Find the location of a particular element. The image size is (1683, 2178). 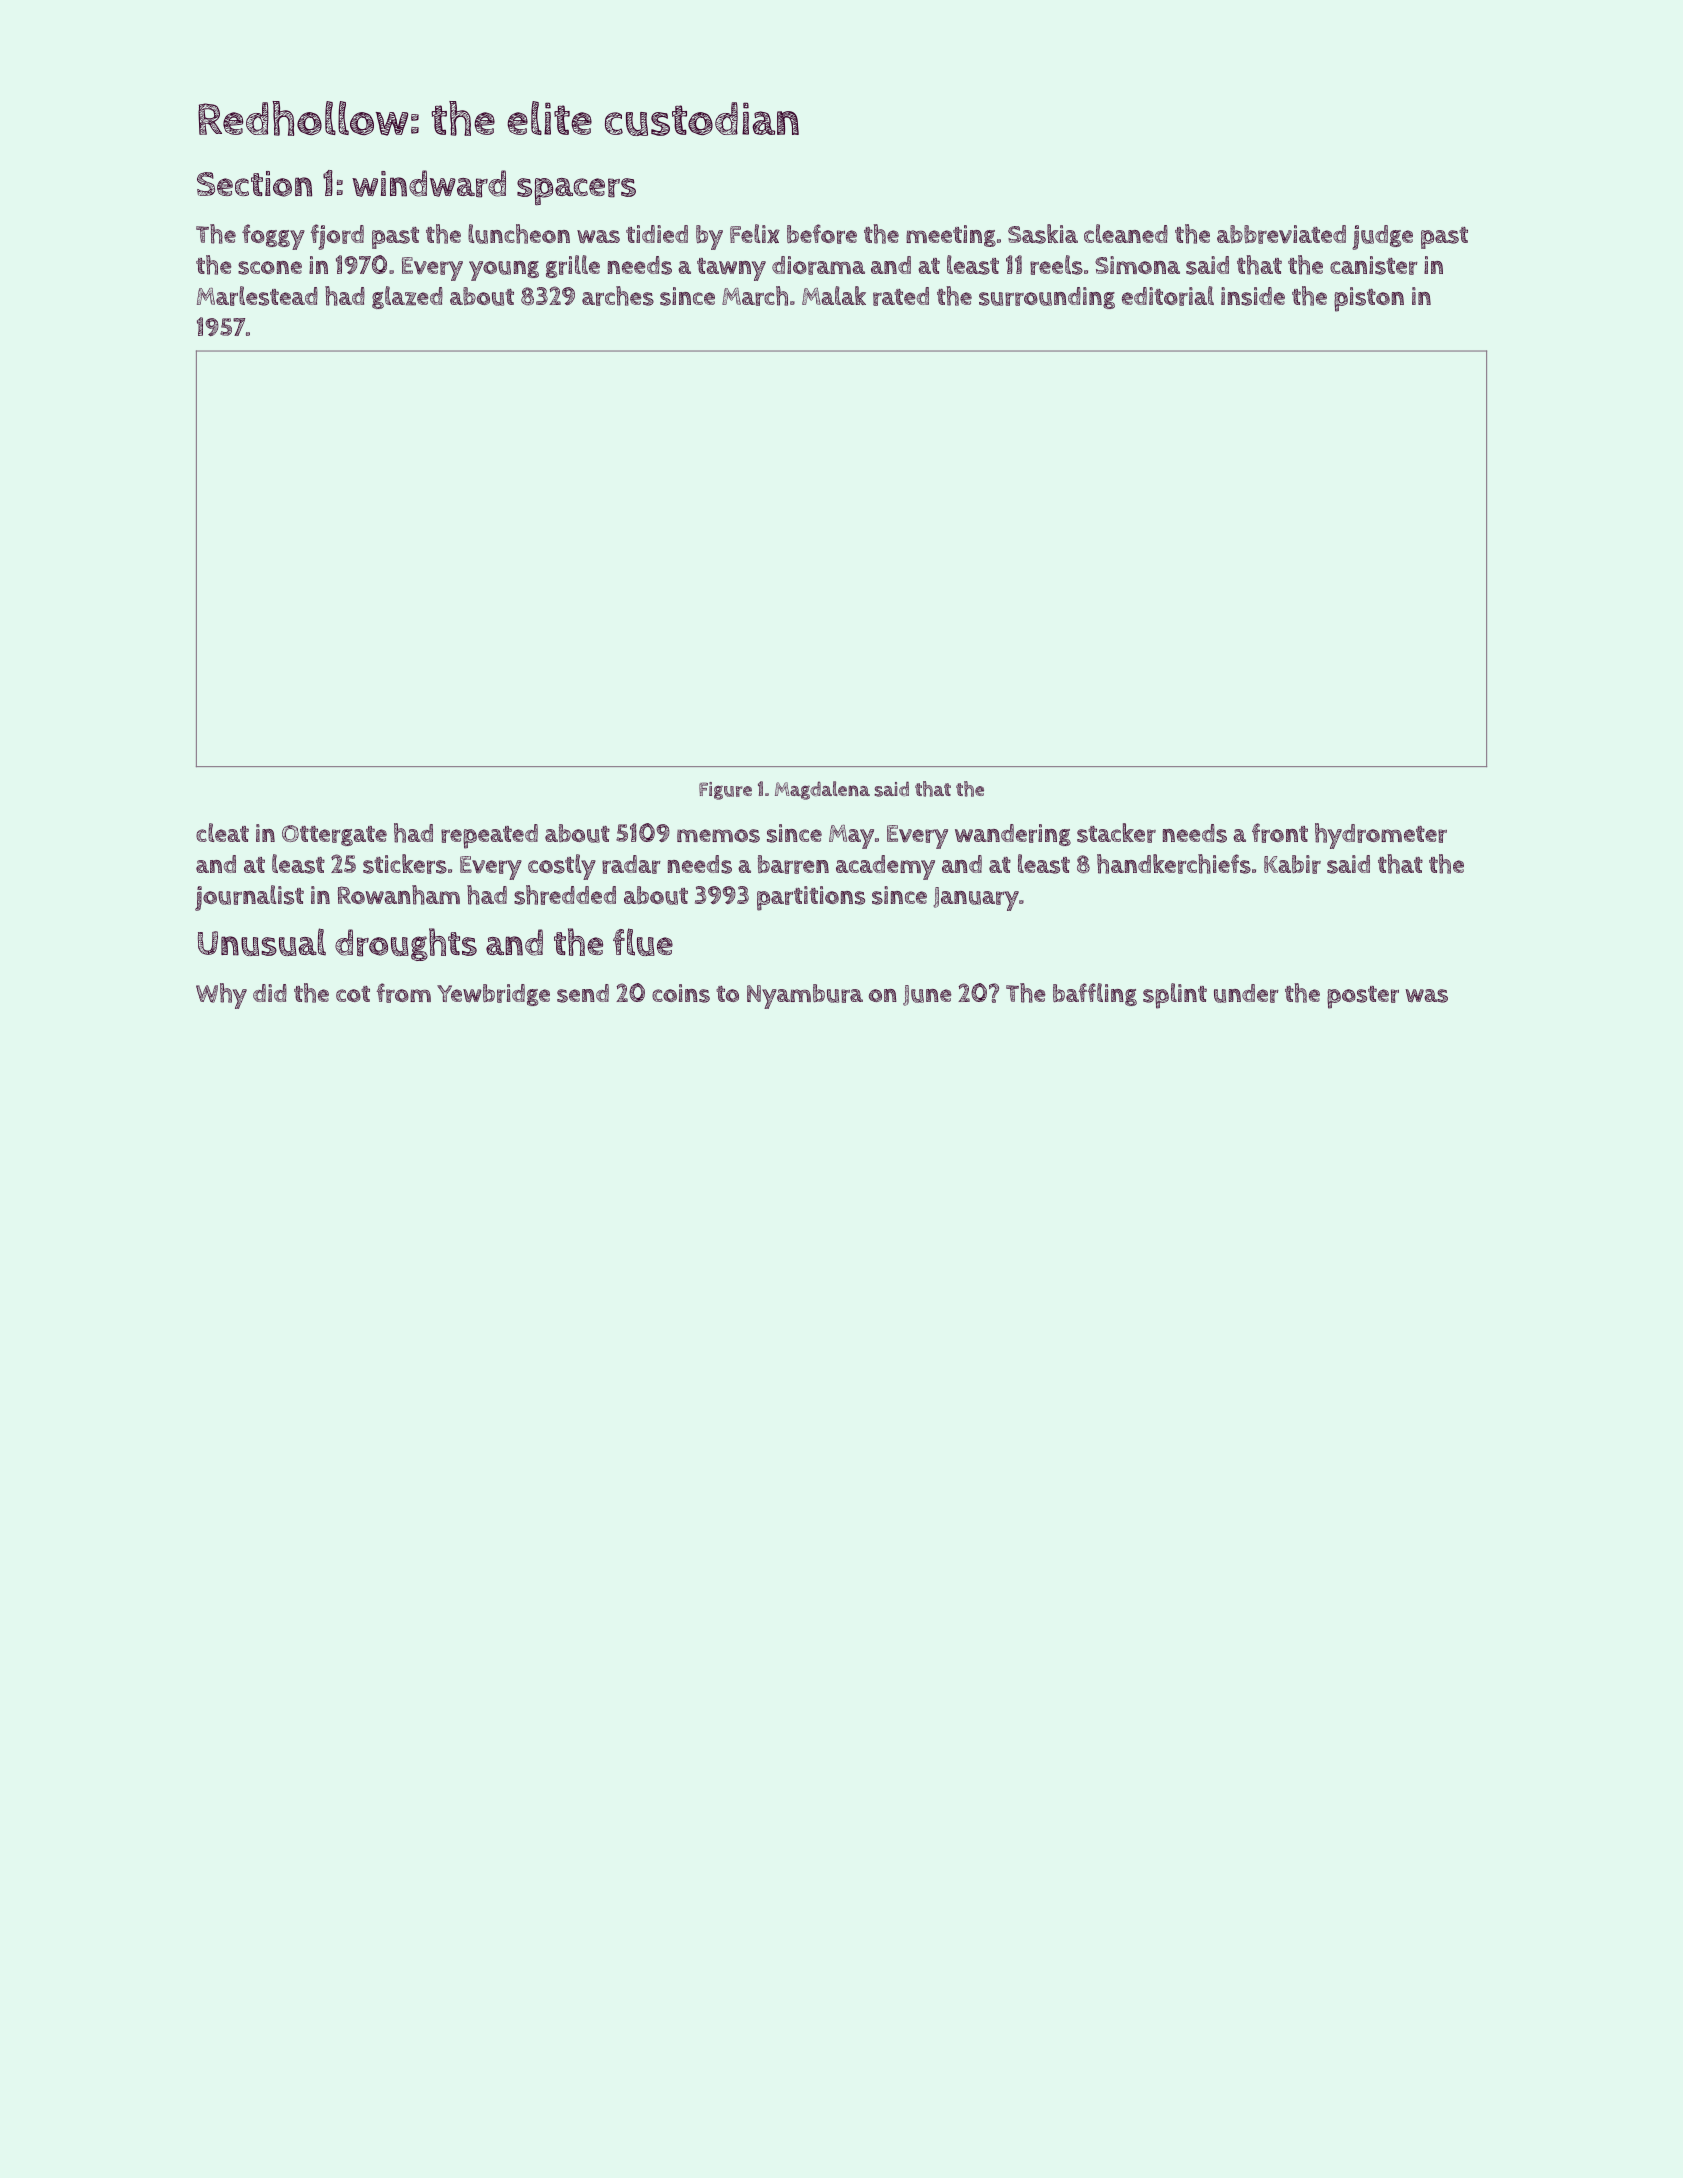

memos is located at coordinates (718, 836).
